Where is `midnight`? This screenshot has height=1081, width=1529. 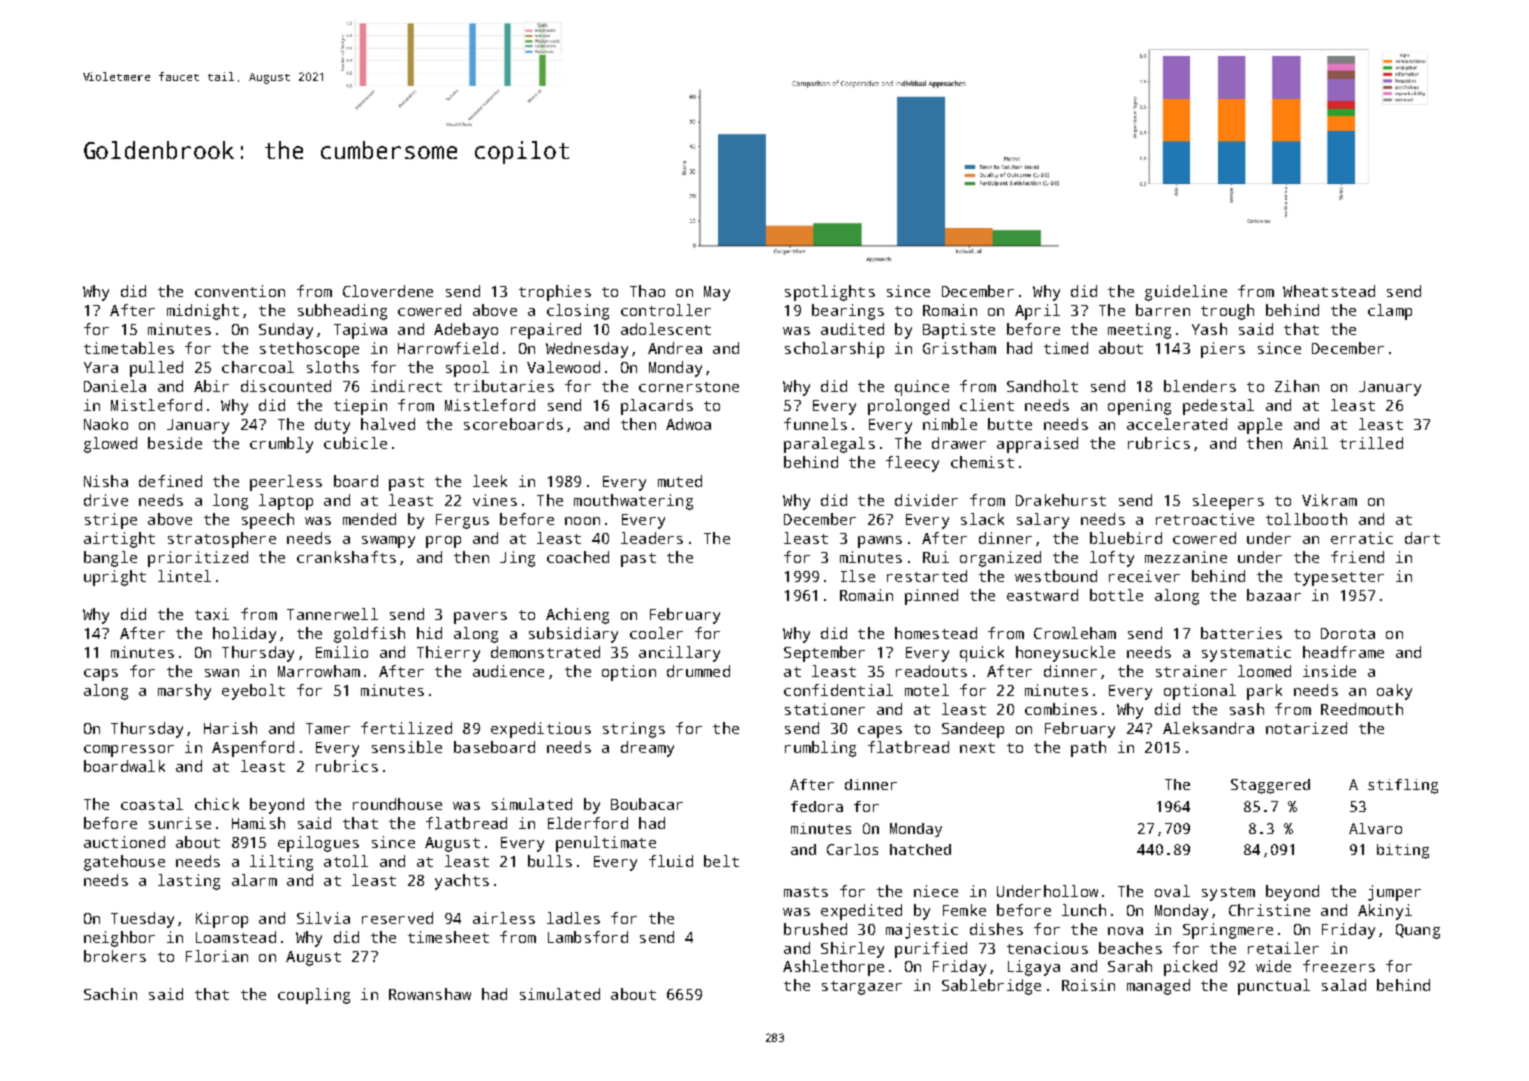 midnight is located at coordinates (203, 312).
